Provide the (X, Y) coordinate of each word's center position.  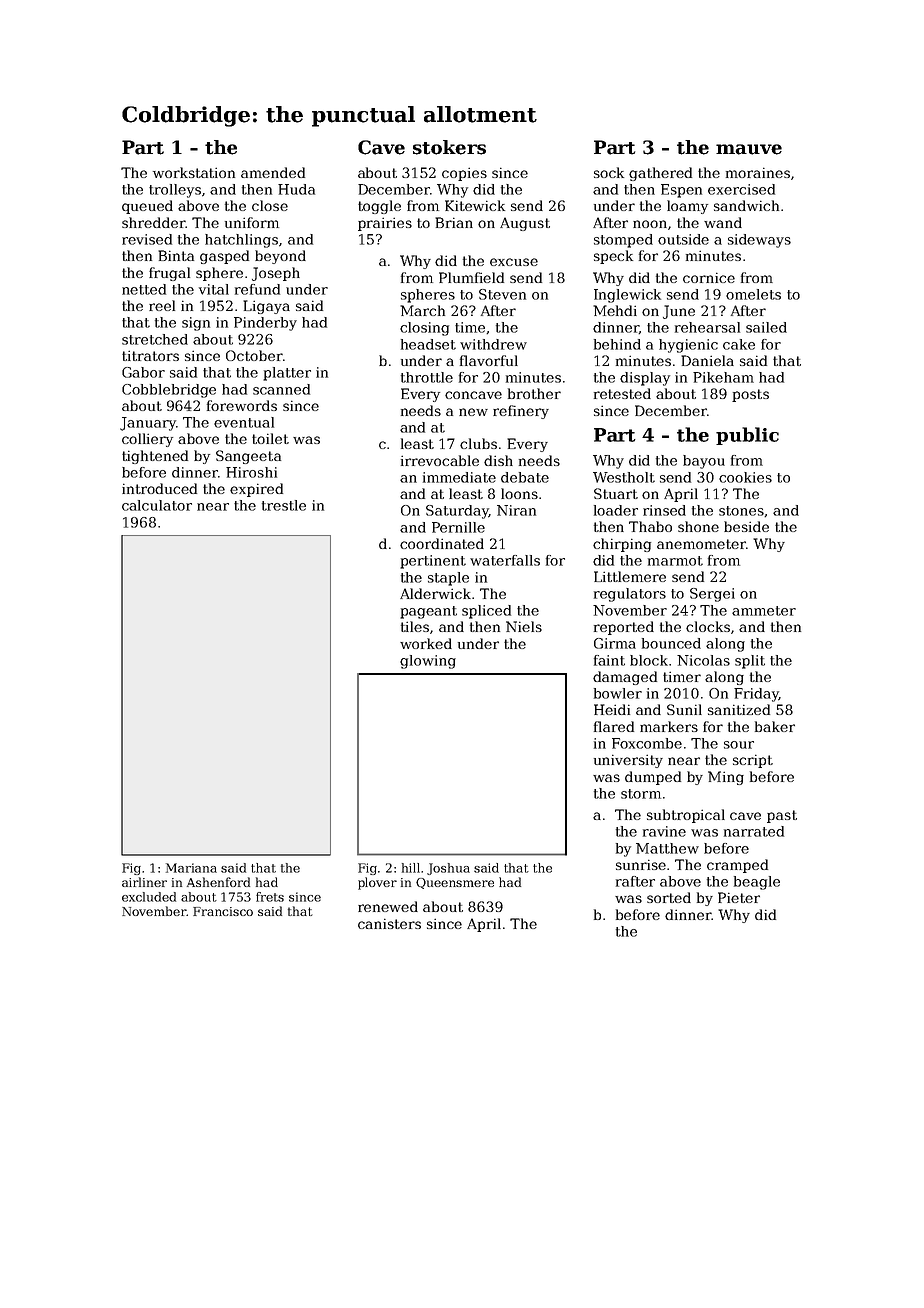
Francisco (223, 911)
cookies (745, 477)
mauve (749, 149)
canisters (389, 923)
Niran (516, 510)
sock (609, 172)
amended (273, 172)
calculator (157, 505)
